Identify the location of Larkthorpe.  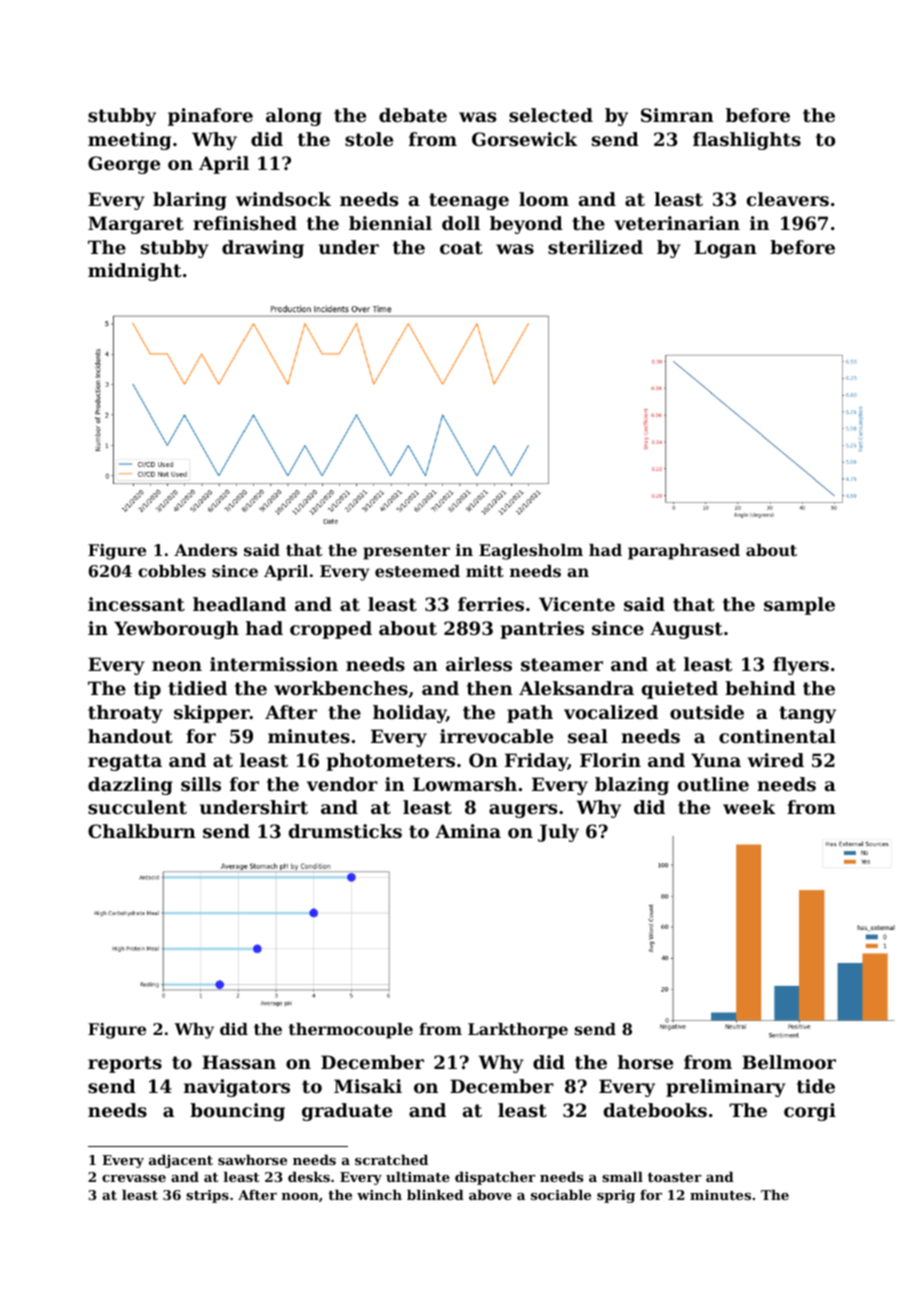
(518, 1031).
